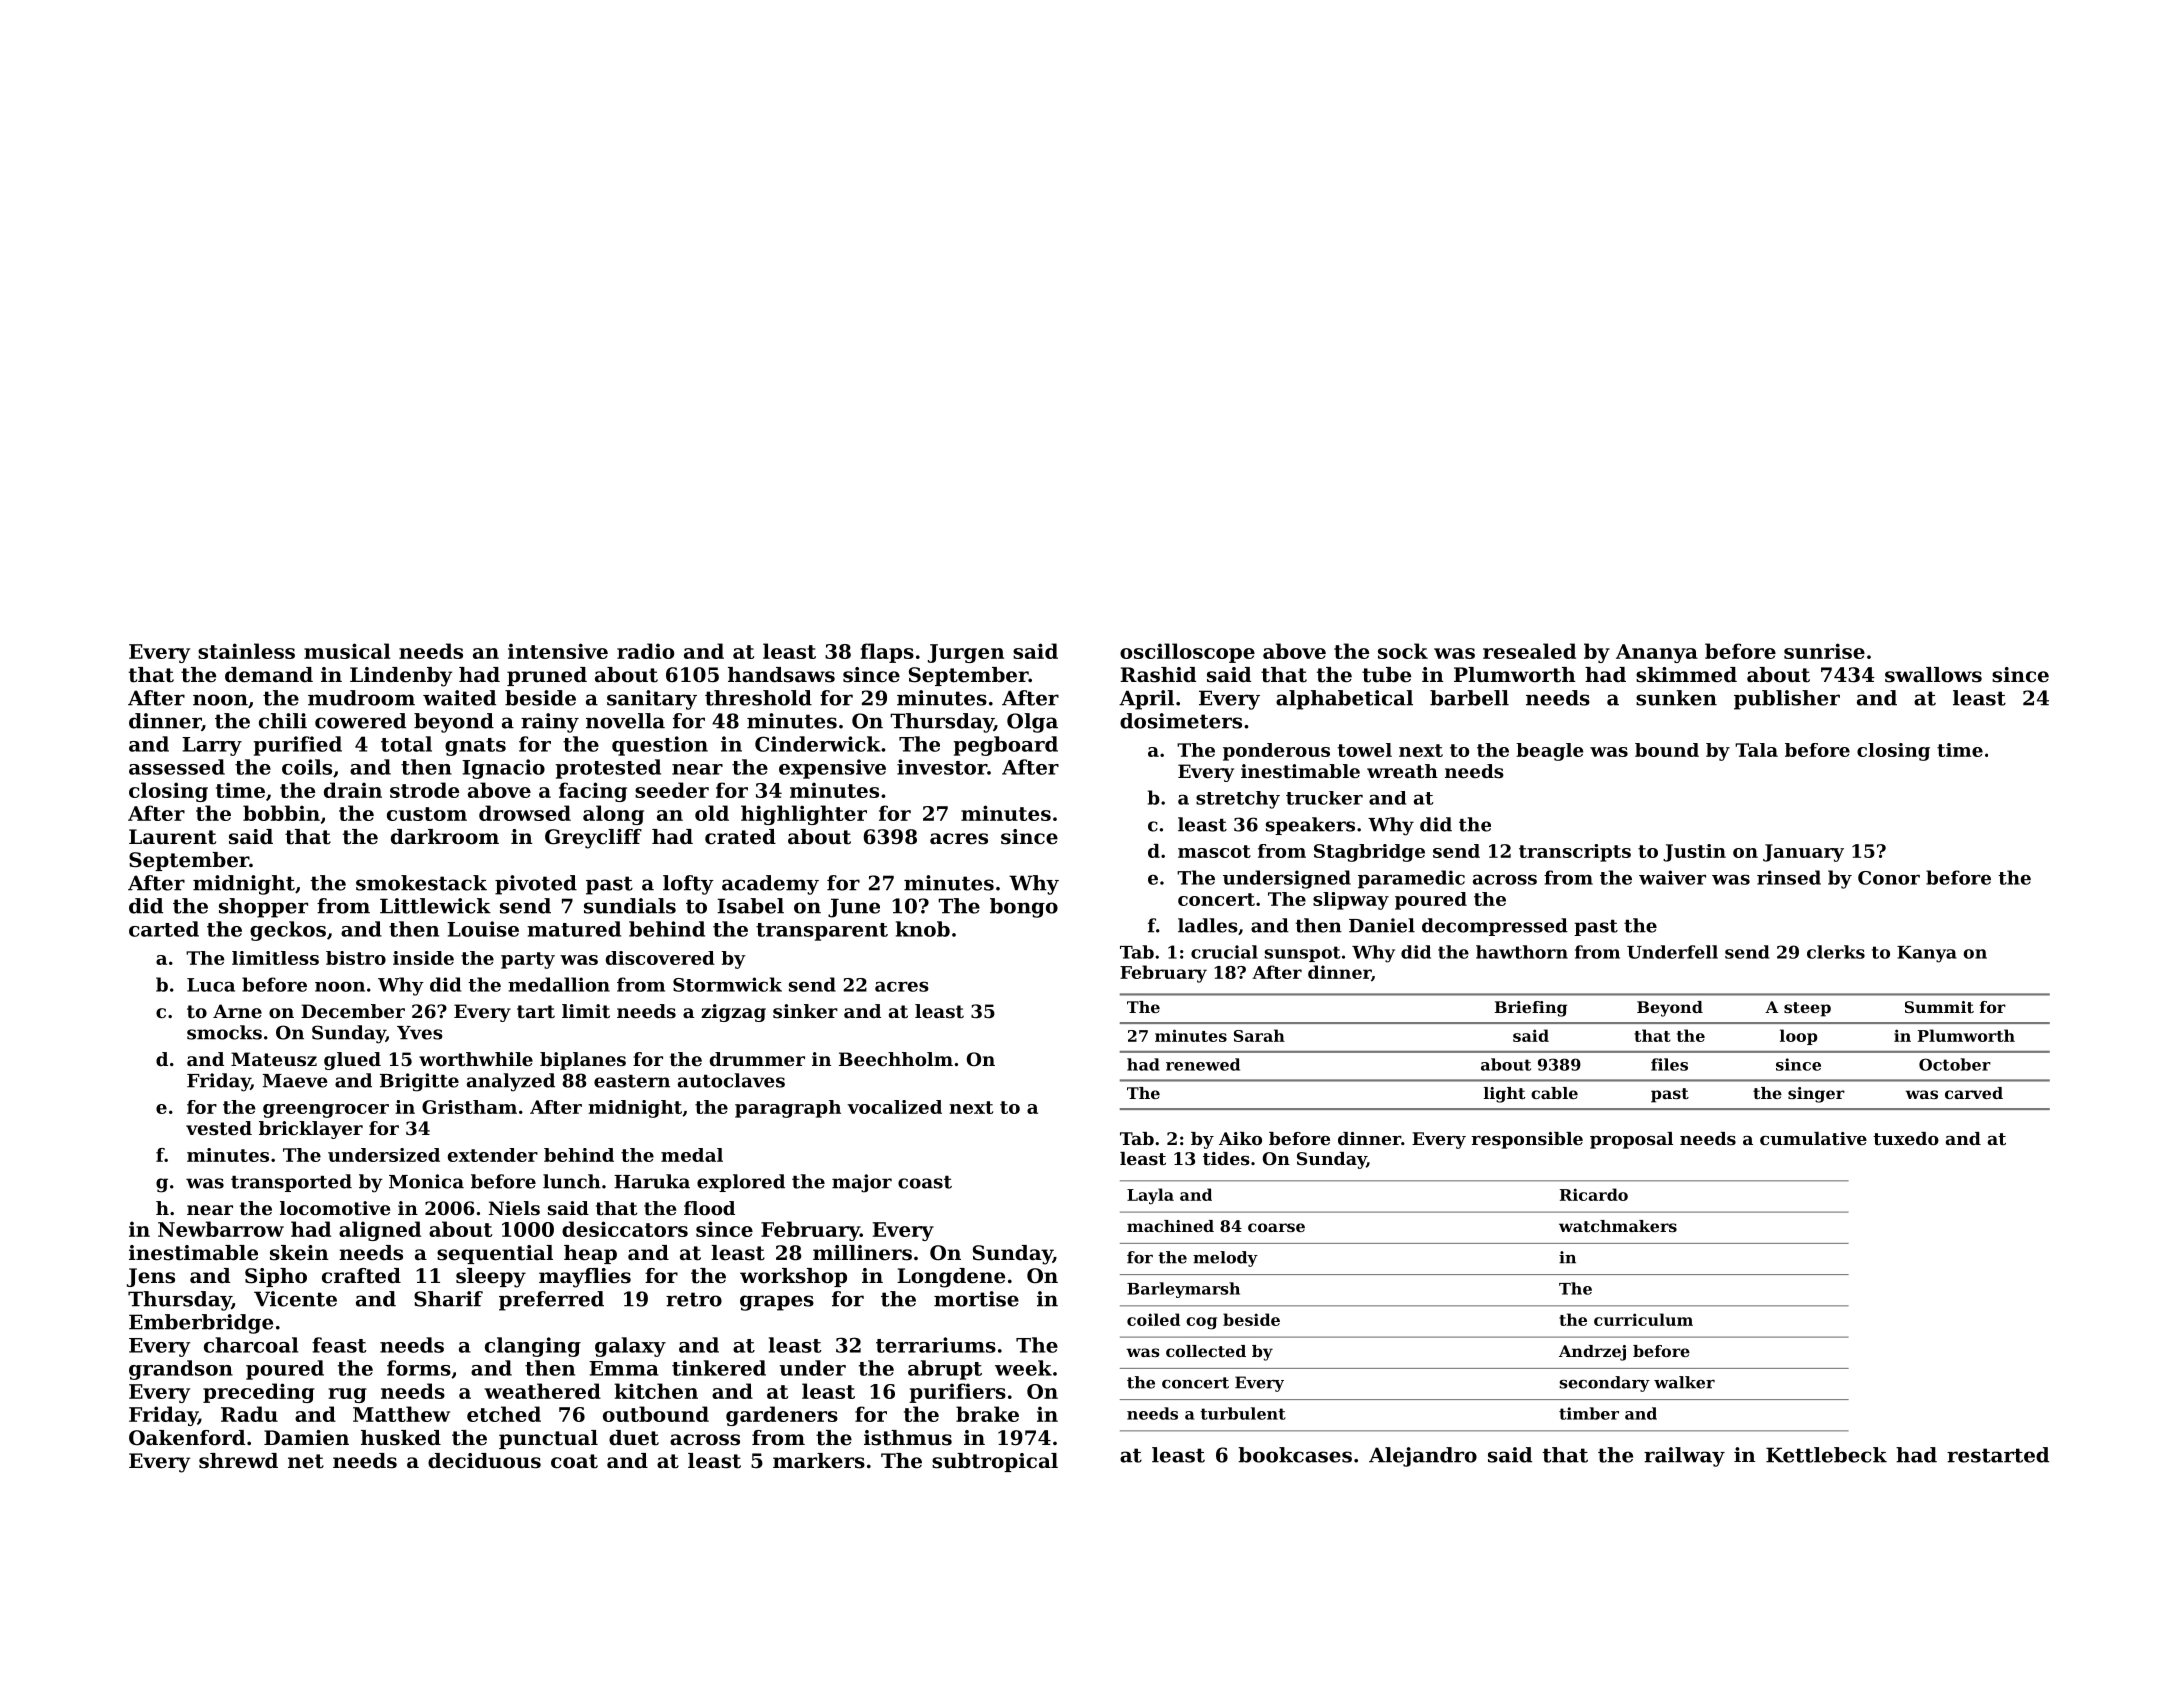 The width and height of the image is (2178, 1683). I want to click on loop, so click(1798, 1037).
